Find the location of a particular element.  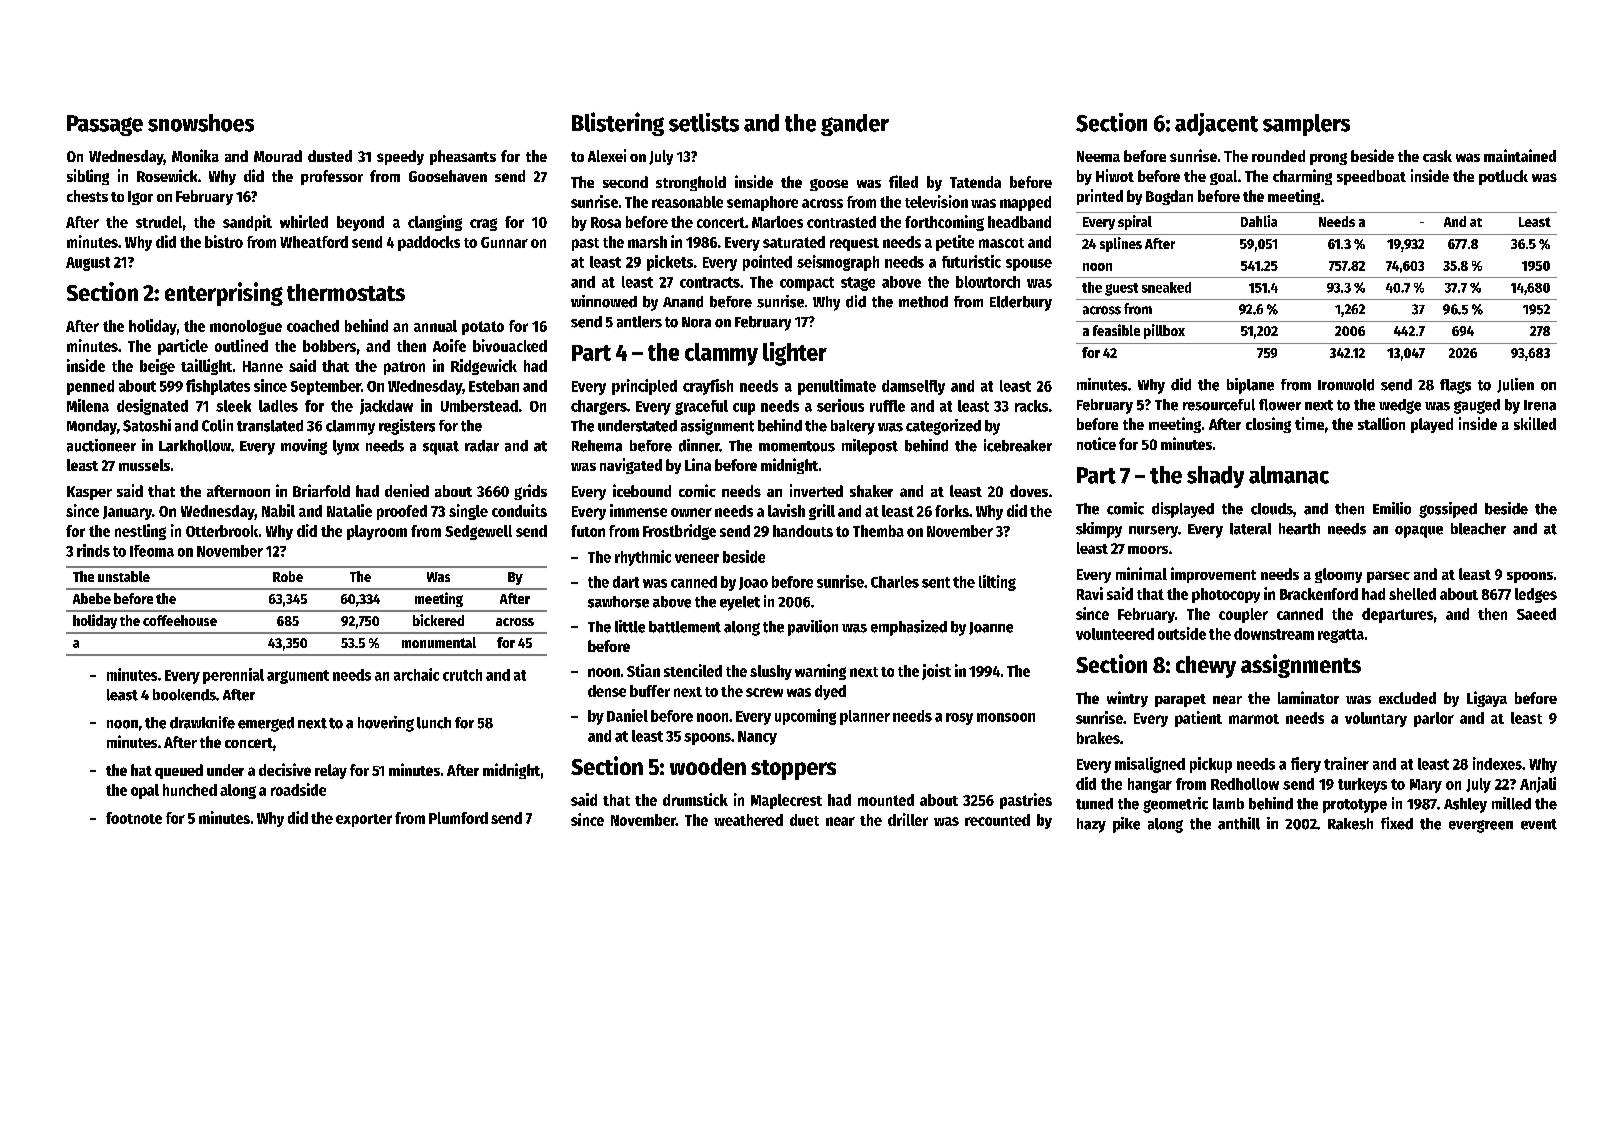

laminator is located at coordinates (1308, 697).
